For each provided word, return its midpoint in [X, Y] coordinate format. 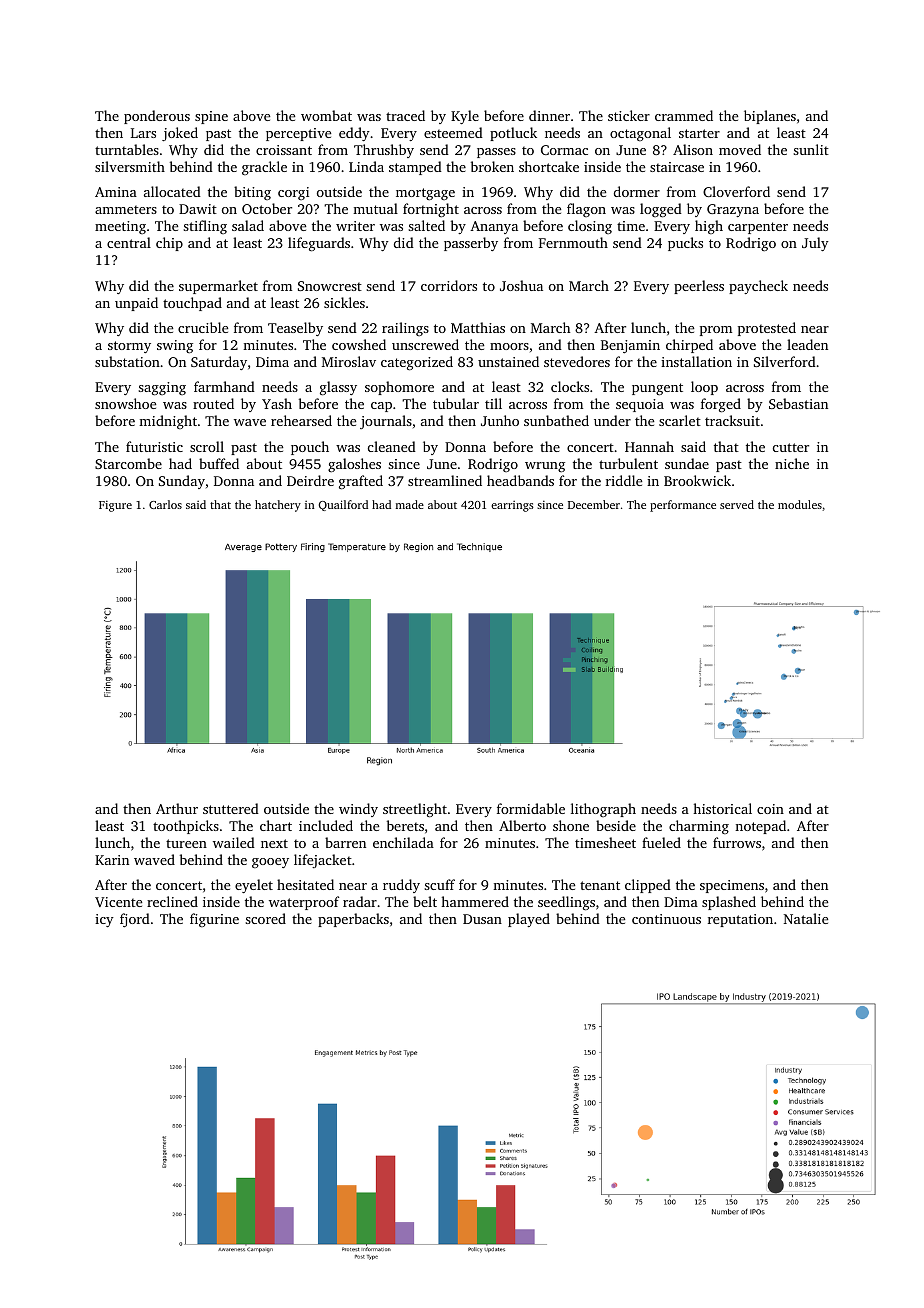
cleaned [392, 446]
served [737, 504]
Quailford [343, 505]
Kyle [465, 117]
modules [800, 504]
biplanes [770, 117]
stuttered [231, 808]
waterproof [304, 903]
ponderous [157, 117]
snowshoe [125, 403]
